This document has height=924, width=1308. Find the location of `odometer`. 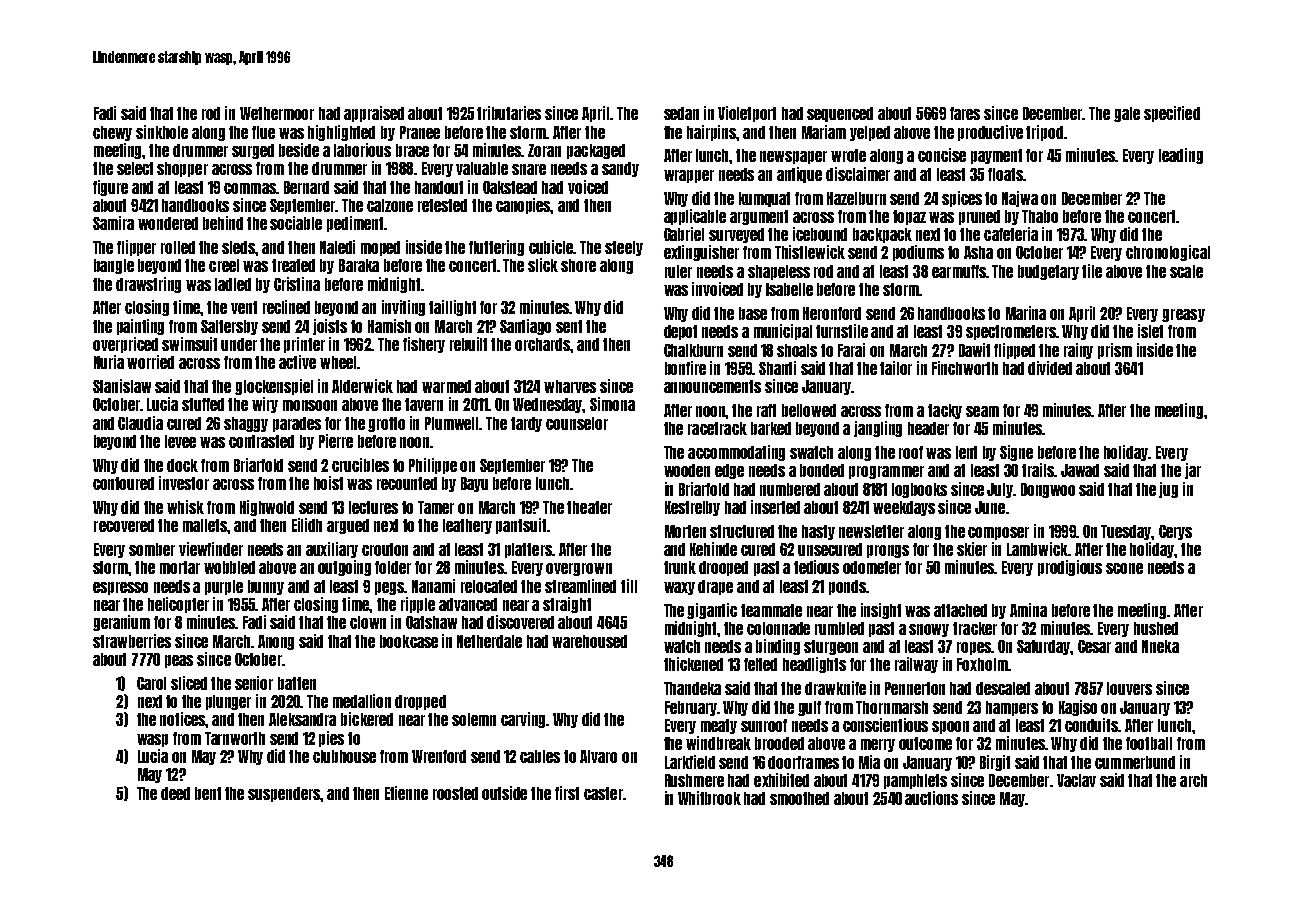

odometer is located at coordinates (872, 567).
